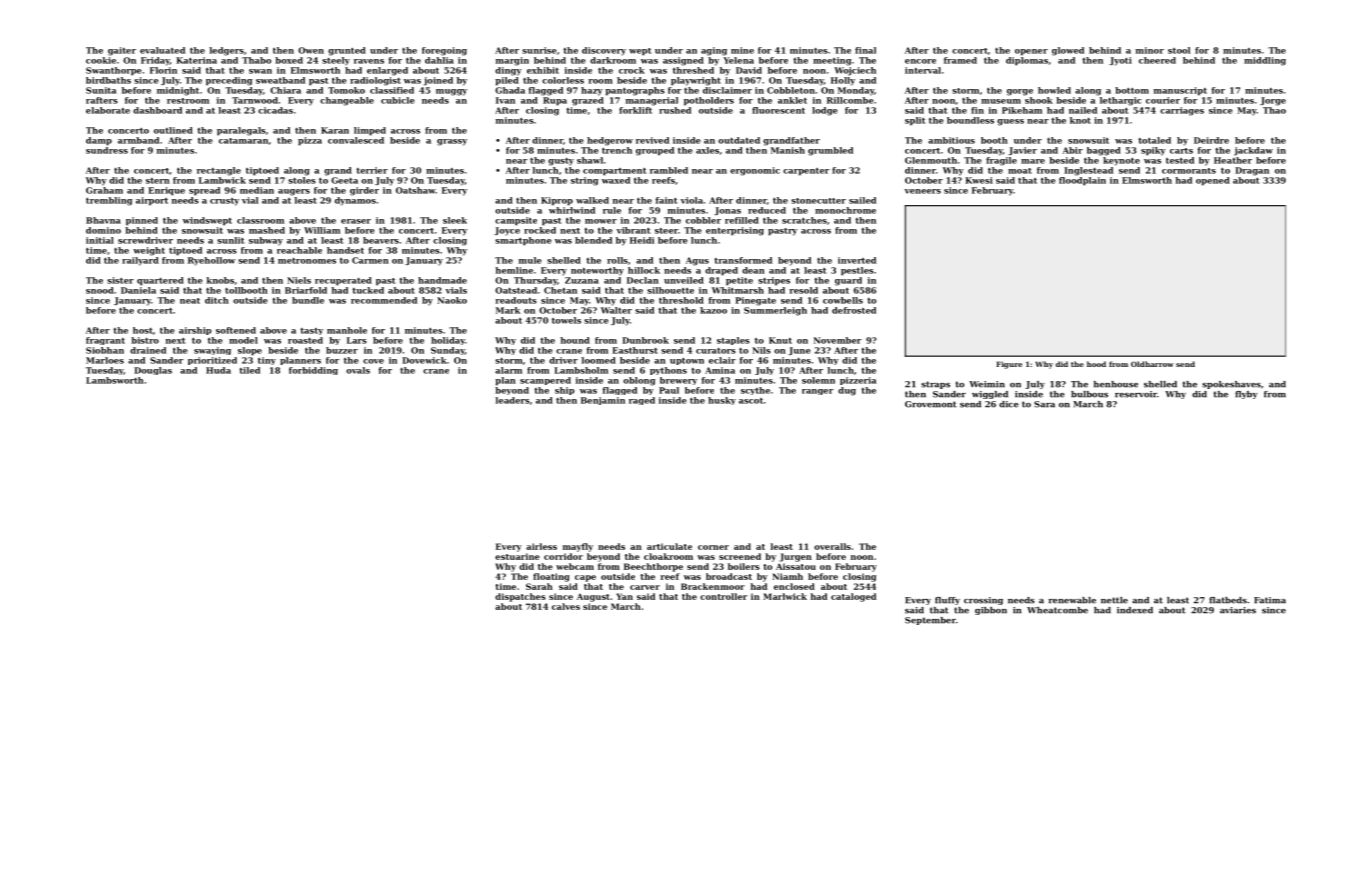 This document has height=887, width=1372. I want to click on ergonomic, so click(755, 171).
